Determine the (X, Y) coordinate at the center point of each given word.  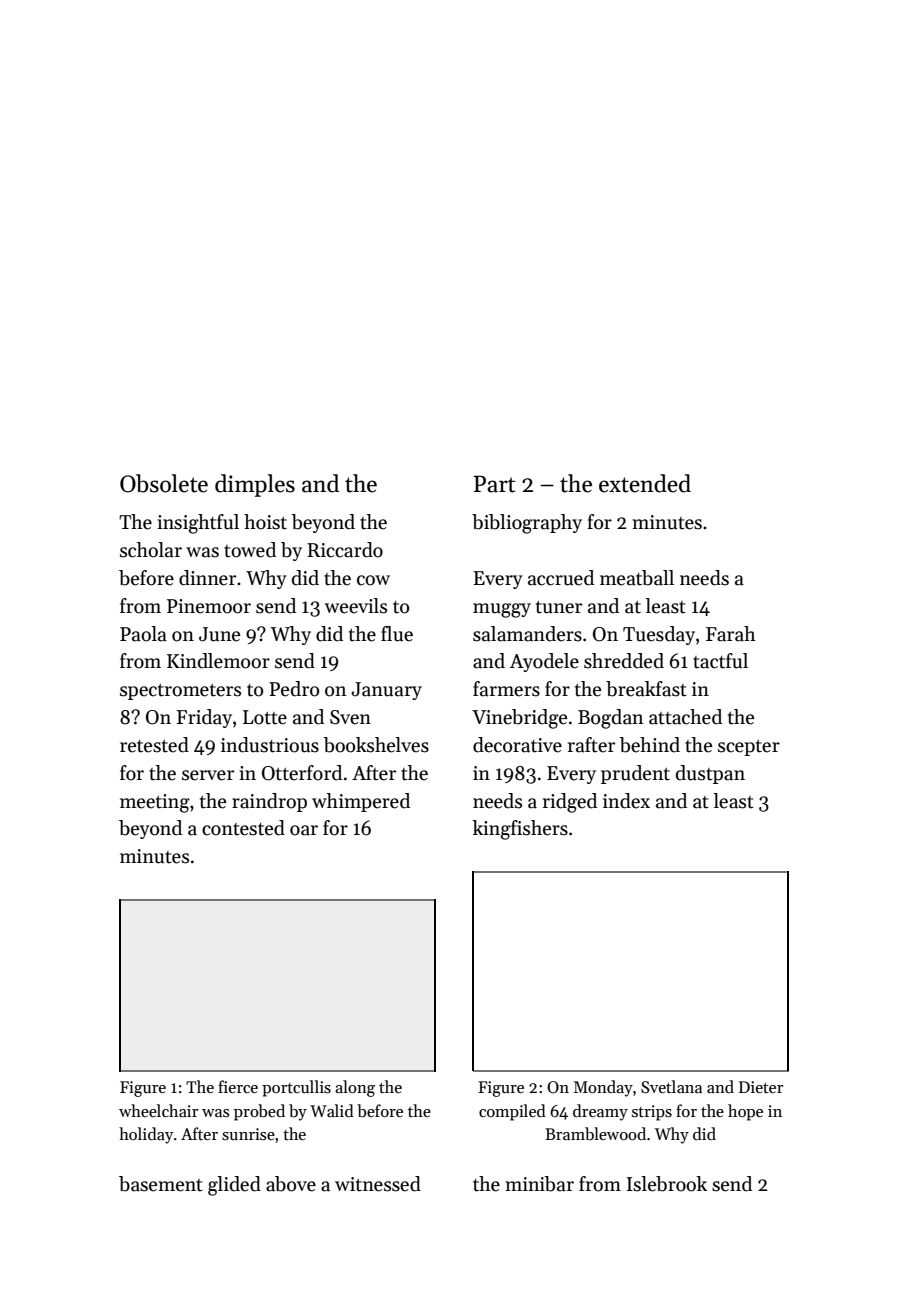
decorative (517, 745)
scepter (749, 748)
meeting (155, 803)
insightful (198, 524)
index (626, 801)
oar (304, 830)
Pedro (294, 689)
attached (685, 717)
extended (645, 483)
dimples (255, 485)
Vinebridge (519, 719)
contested (243, 828)
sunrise (248, 1134)
